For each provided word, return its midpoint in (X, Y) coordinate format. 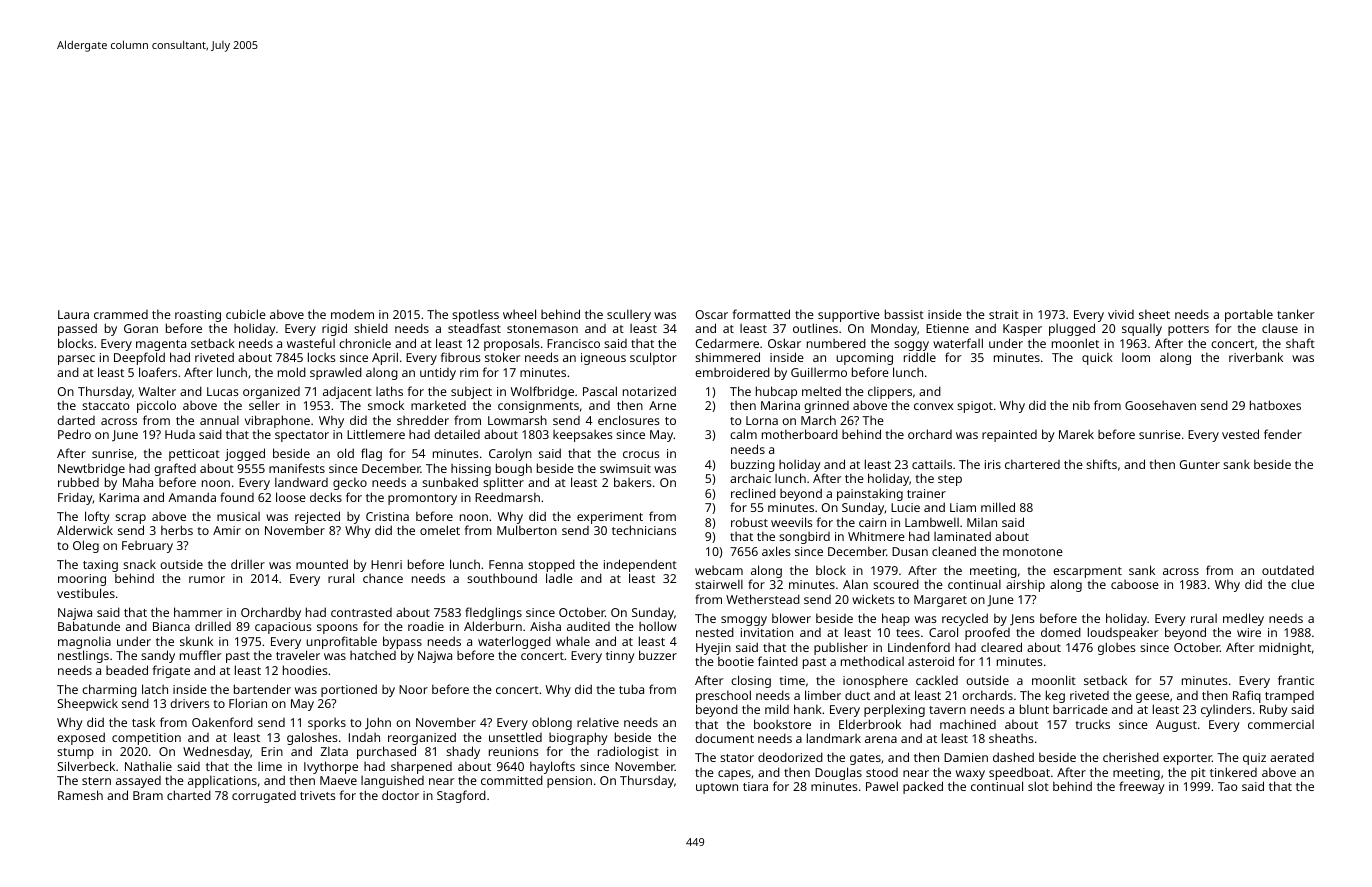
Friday (75, 498)
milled (998, 507)
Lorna (762, 420)
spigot (975, 407)
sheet (1154, 314)
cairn (872, 522)
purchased (386, 752)
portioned (349, 690)
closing (751, 681)
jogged (245, 454)
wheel (519, 314)
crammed (121, 314)
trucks (1093, 724)
